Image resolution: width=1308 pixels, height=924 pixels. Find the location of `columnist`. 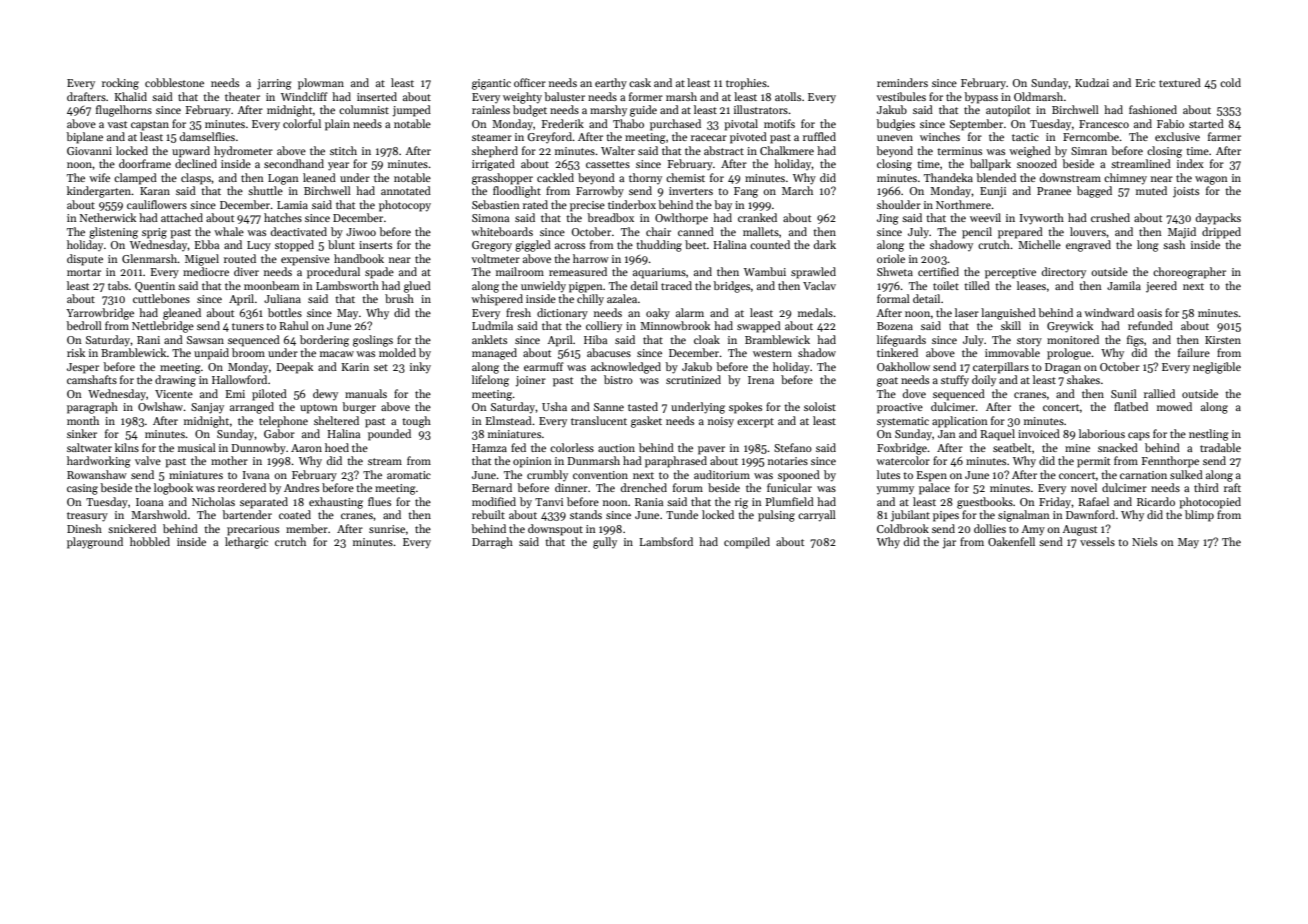

columnist is located at coordinates (364, 109).
